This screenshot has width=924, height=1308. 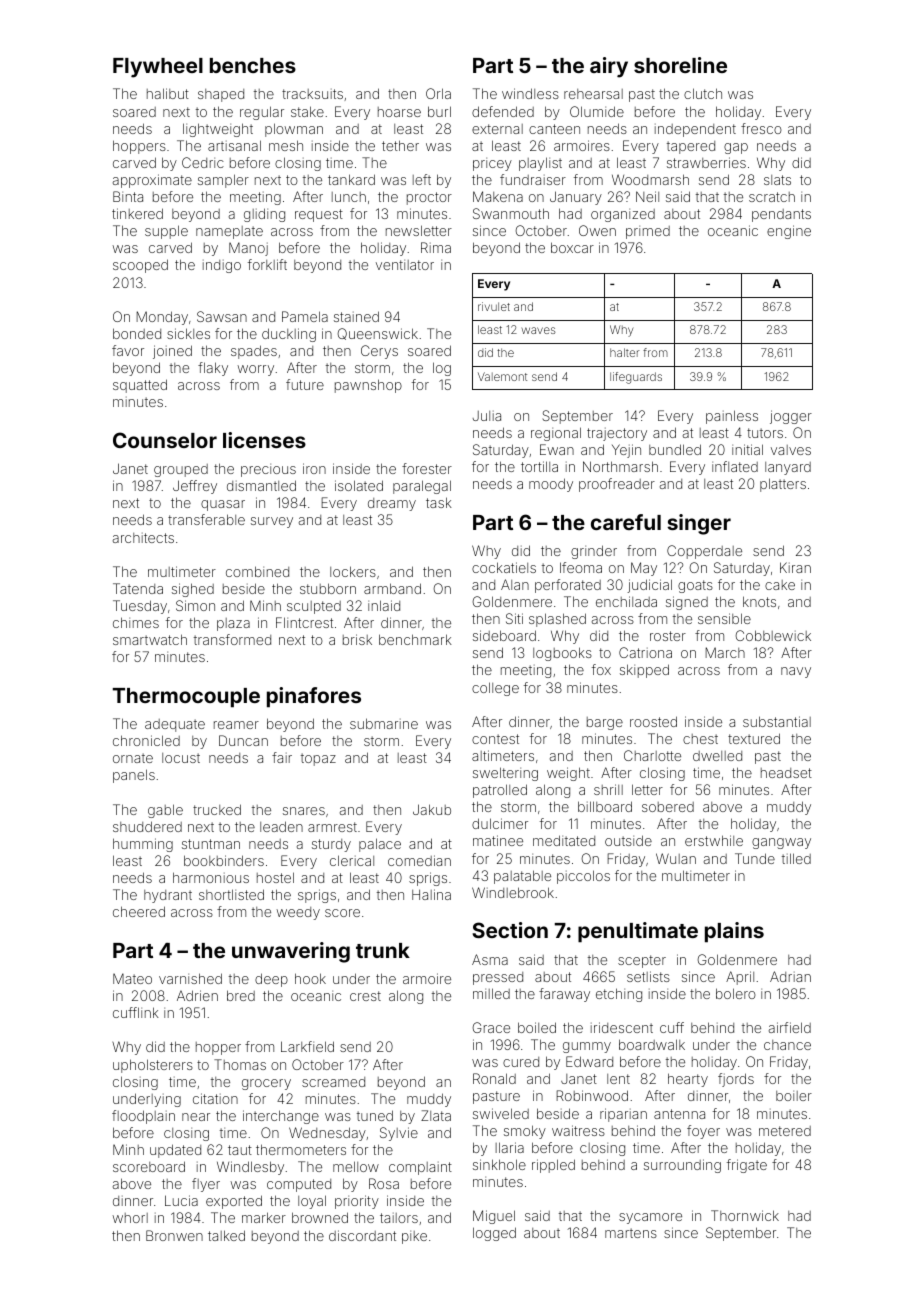 What do you see at coordinates (253, 65) in the screenshot?
I see `benches` at bounding box center [253, 65].
